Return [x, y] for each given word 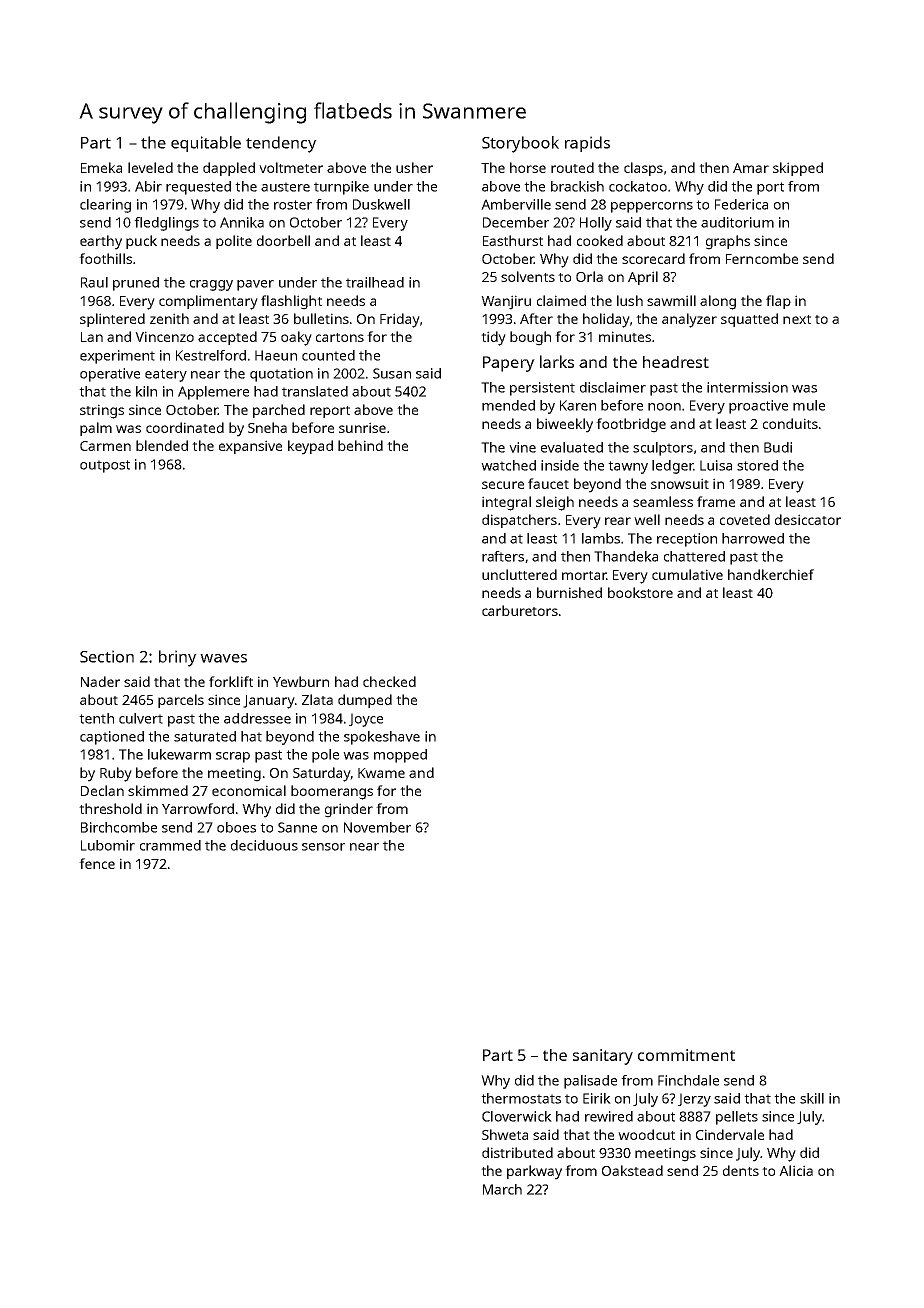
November [377, 827]
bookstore [640, 592]
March [502, 1189]
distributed [517, 1152]
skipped [798, 169]
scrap [233, 757]
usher [414, 167]
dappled [229, 169]
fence [97, 863]
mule [809, 405]
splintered [112, 320]
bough [530, 338]
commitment [686, 1055]
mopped [400, 756]
